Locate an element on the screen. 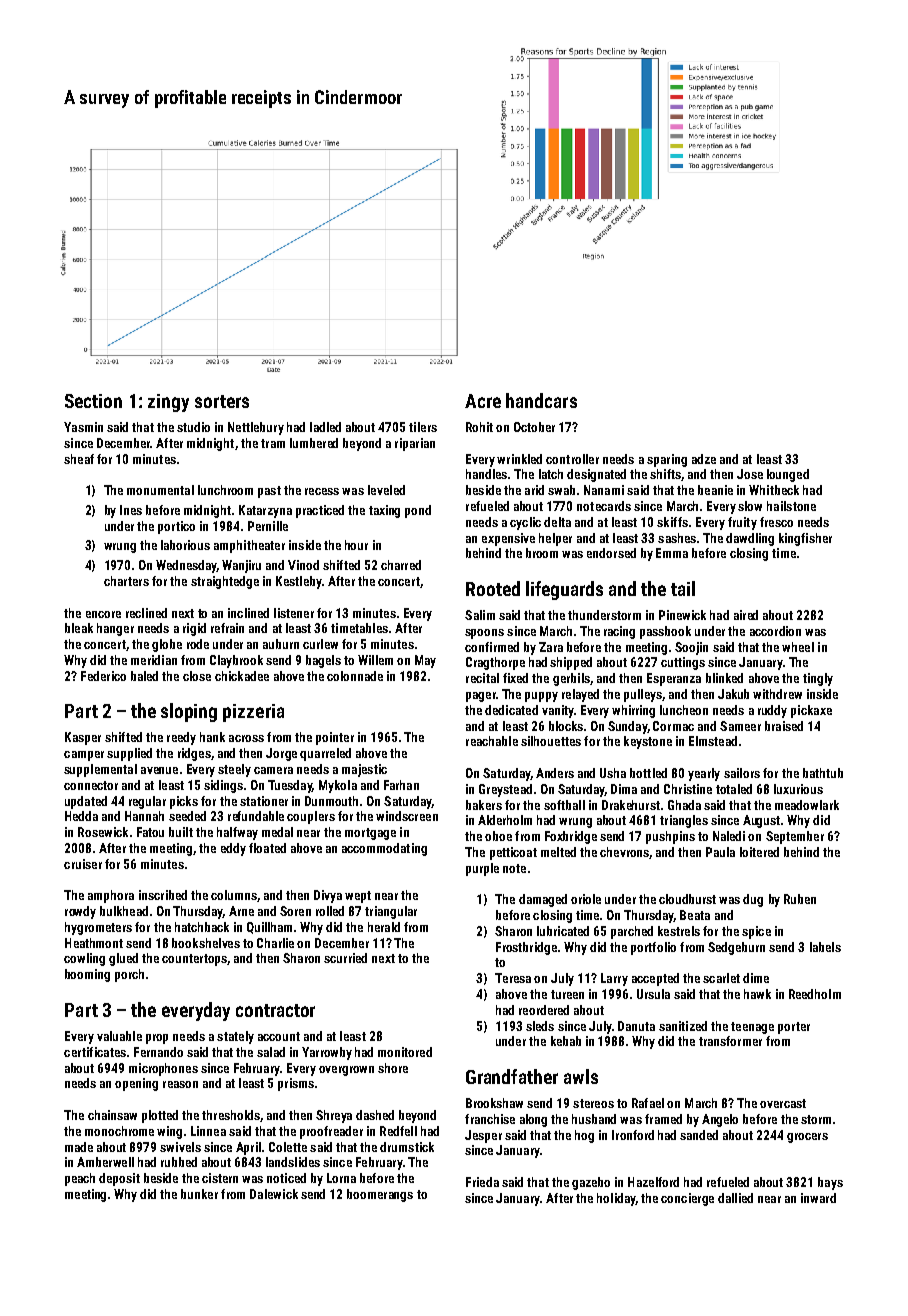  bathtub is located at coordinates (823, 773).
